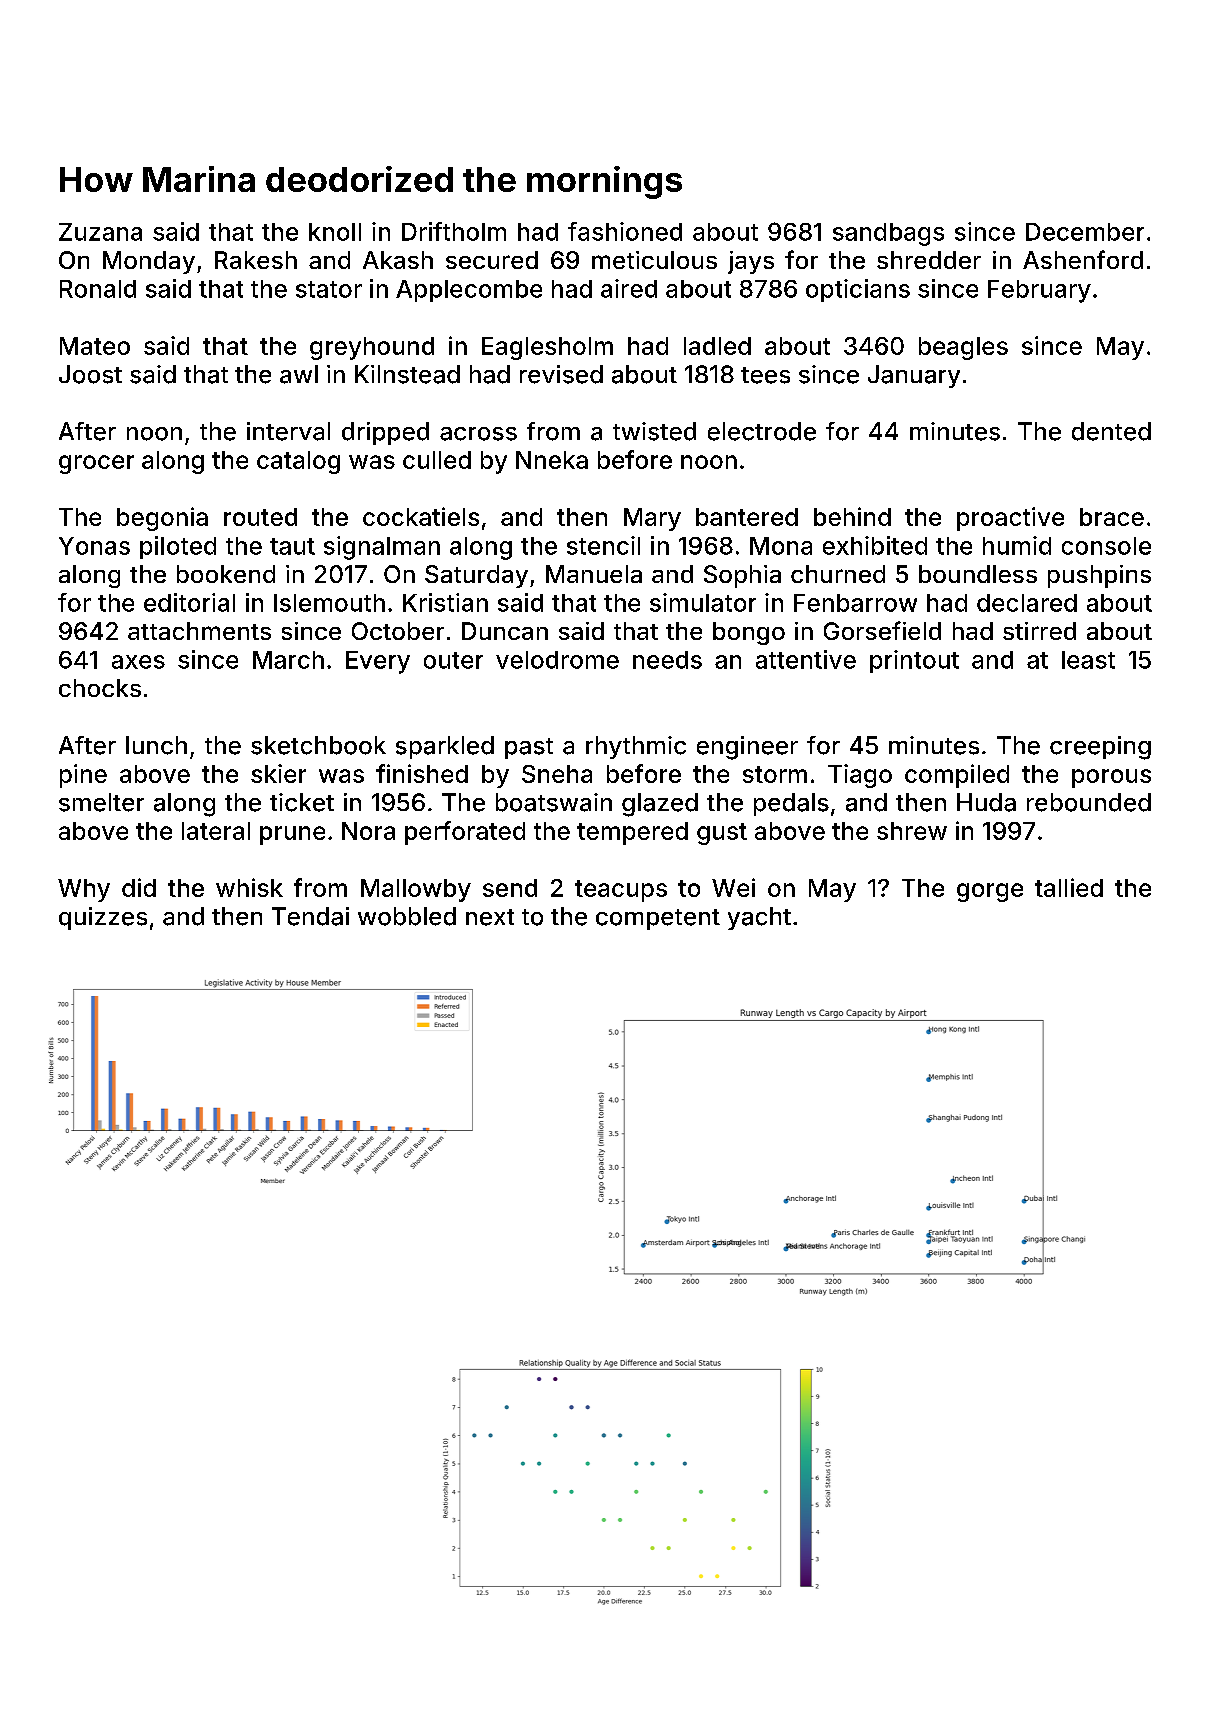 This page has width=1210, height=1711. Describe the element at coordinates (83, 776) in the page. I see `pine` at that location.
